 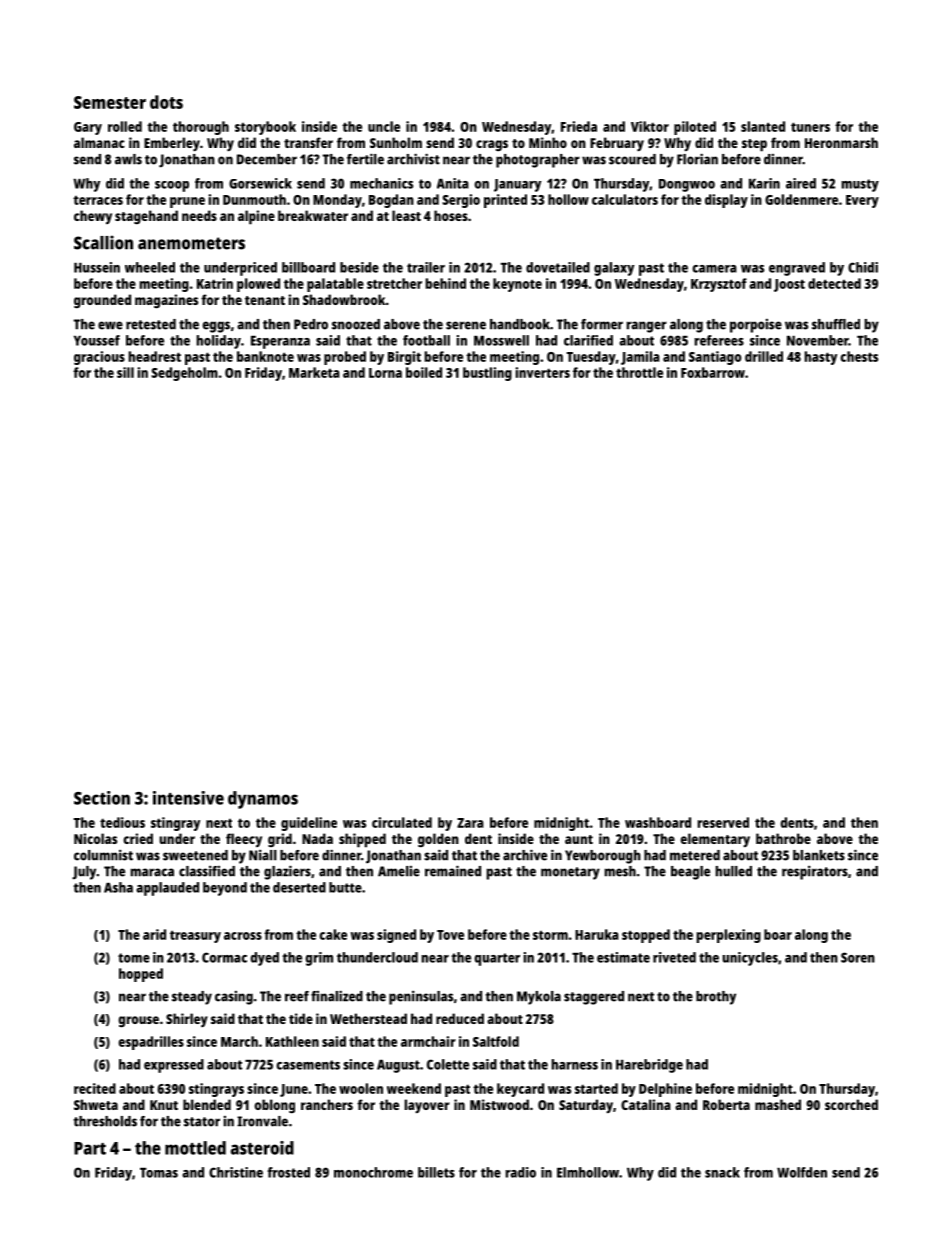 What do you see at coordinates (639, 372) in the screenshot?
I see `throttle` at bounding box center [639, 372].
